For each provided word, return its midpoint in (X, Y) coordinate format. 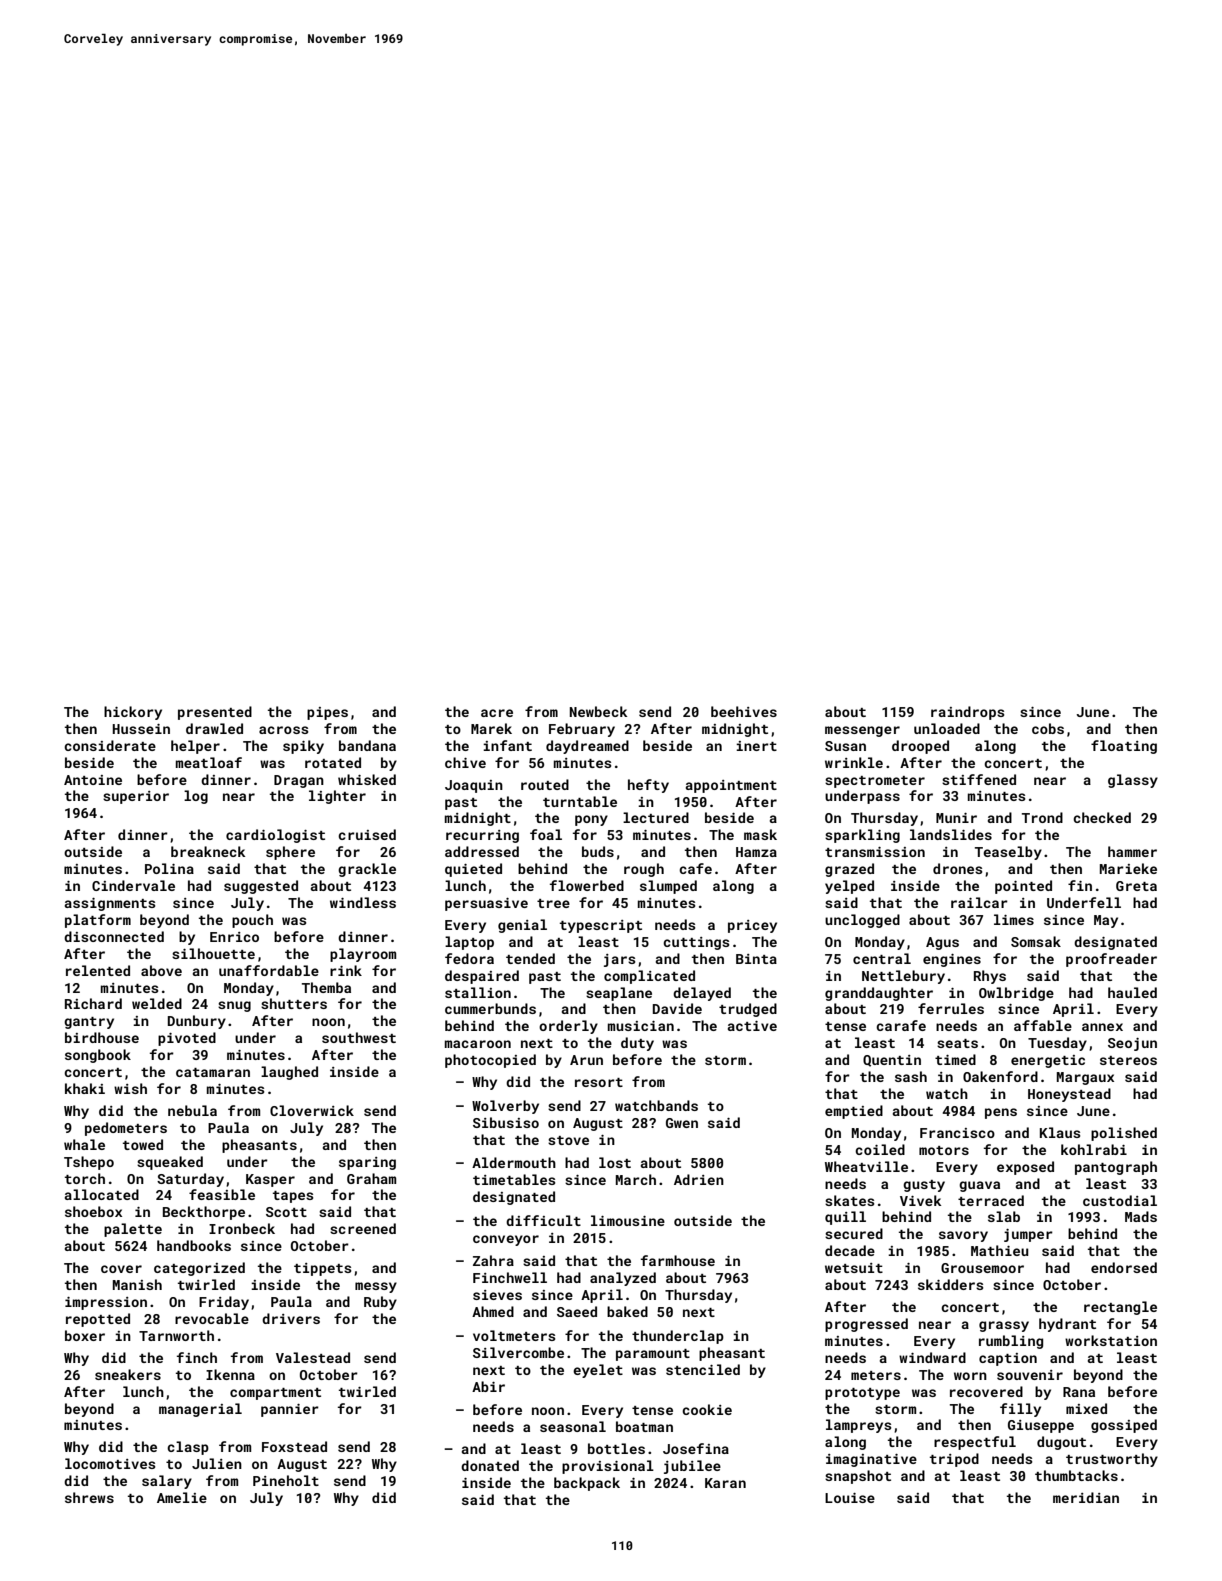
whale (84, 1144)
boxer (85, 1335)
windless (363, 902)
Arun (586, 1060)
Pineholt (286, 1480)
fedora (469, 958)
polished (1124, 1134)
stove (568, 1140)
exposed (1025, 1168)
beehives (744, 711)
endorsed (1124, 1267)
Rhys (990, 977)
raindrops (967, 713)
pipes (327, 713)
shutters (294, 1003)
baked (627, 1311)
